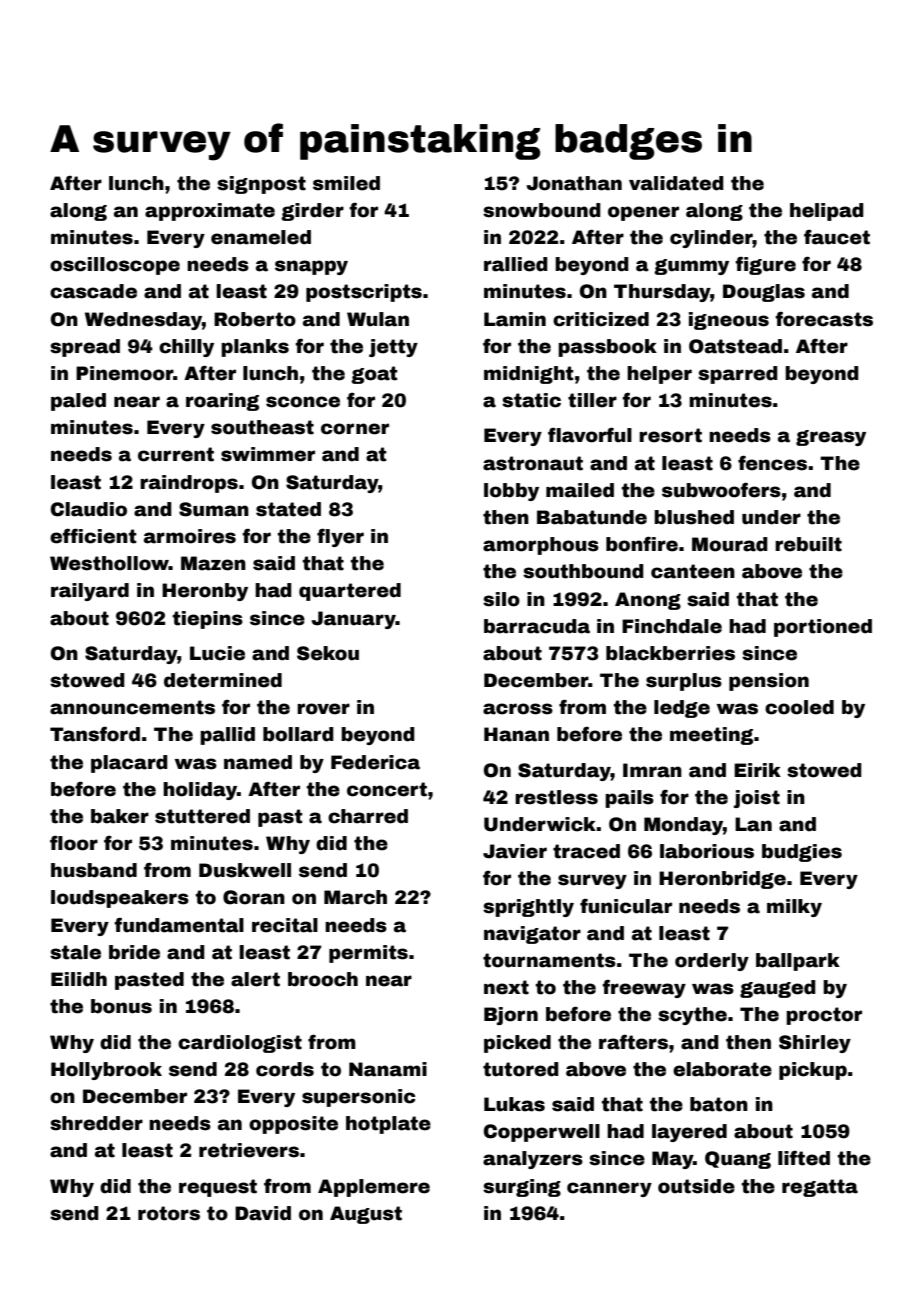 The height and width of the image is (1314, 924). Describe the element at coordinates (374, 1188) in the image. I see `Applemere` at that location.
